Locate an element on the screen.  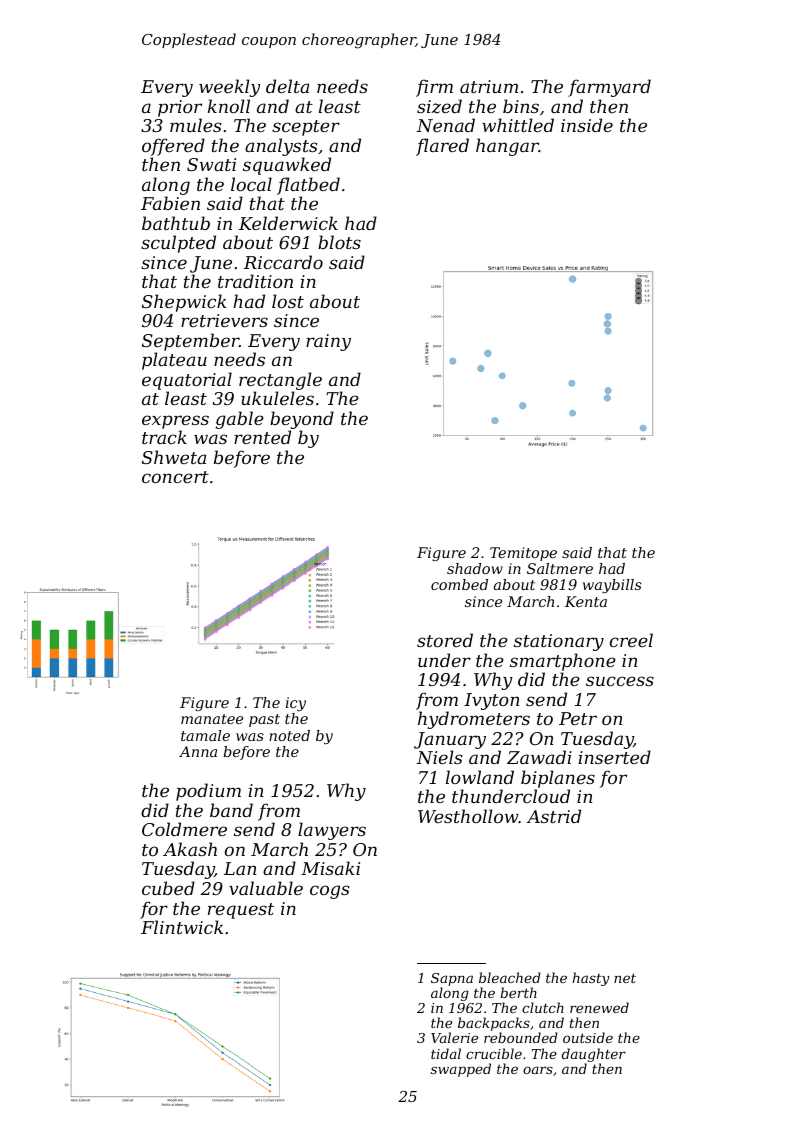
tidal is located at coordinates (446, 1053).
